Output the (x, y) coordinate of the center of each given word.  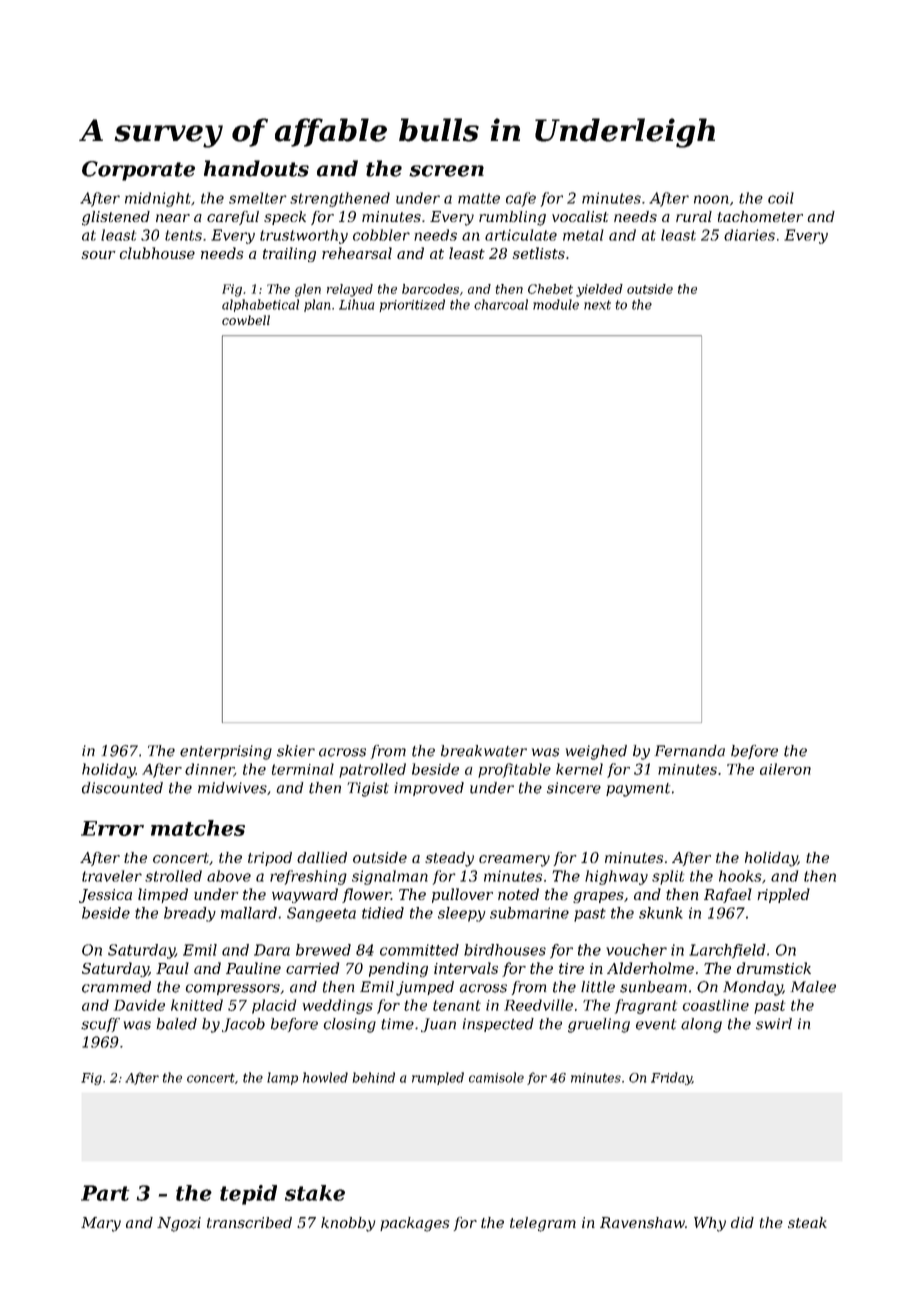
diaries (749, 235)
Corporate (138, 171)
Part (105, 1193)
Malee (813, 987)
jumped (425, 988)
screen (446, 171)
